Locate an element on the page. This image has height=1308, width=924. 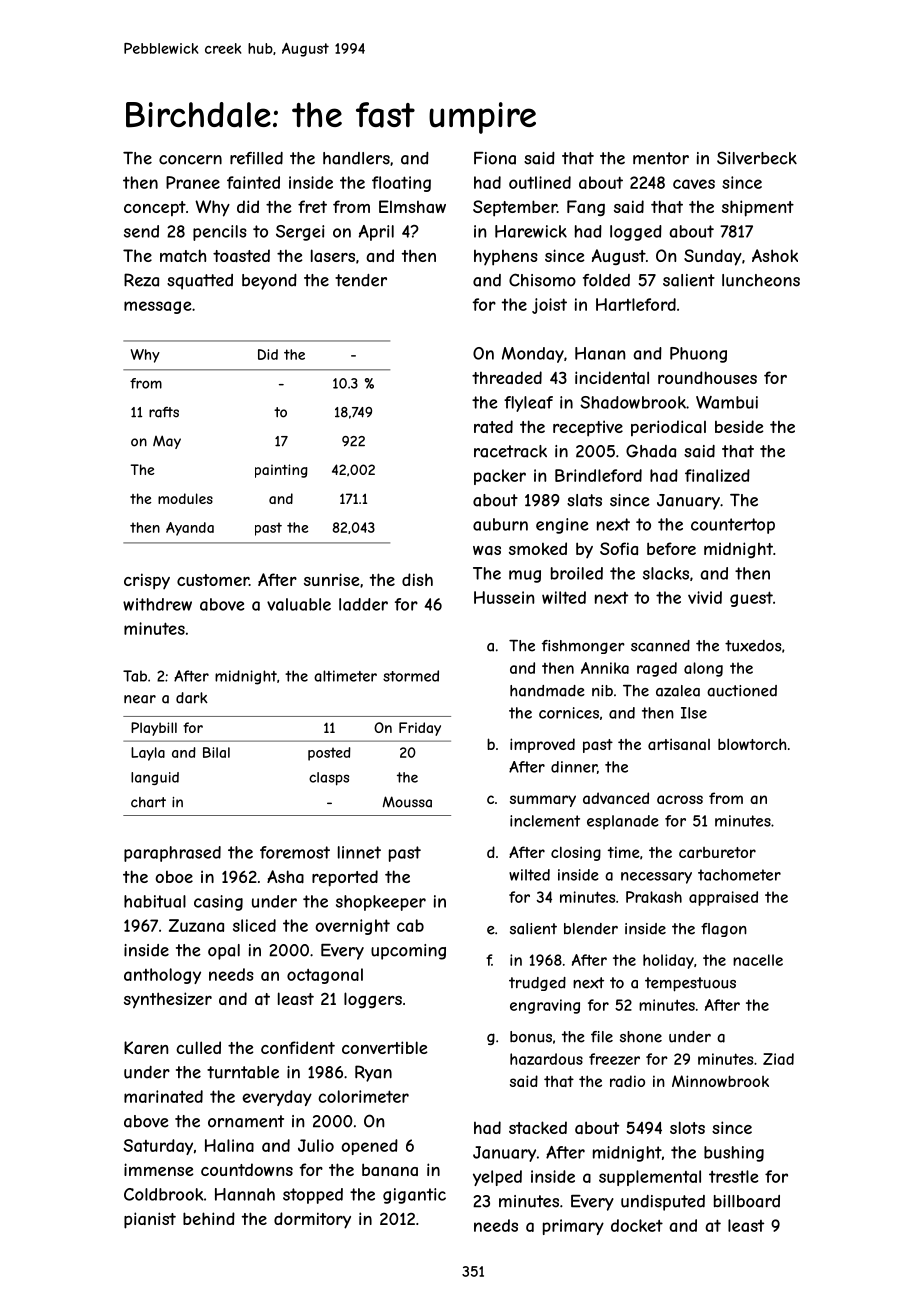
painting is located at coordinates (281, 471).
